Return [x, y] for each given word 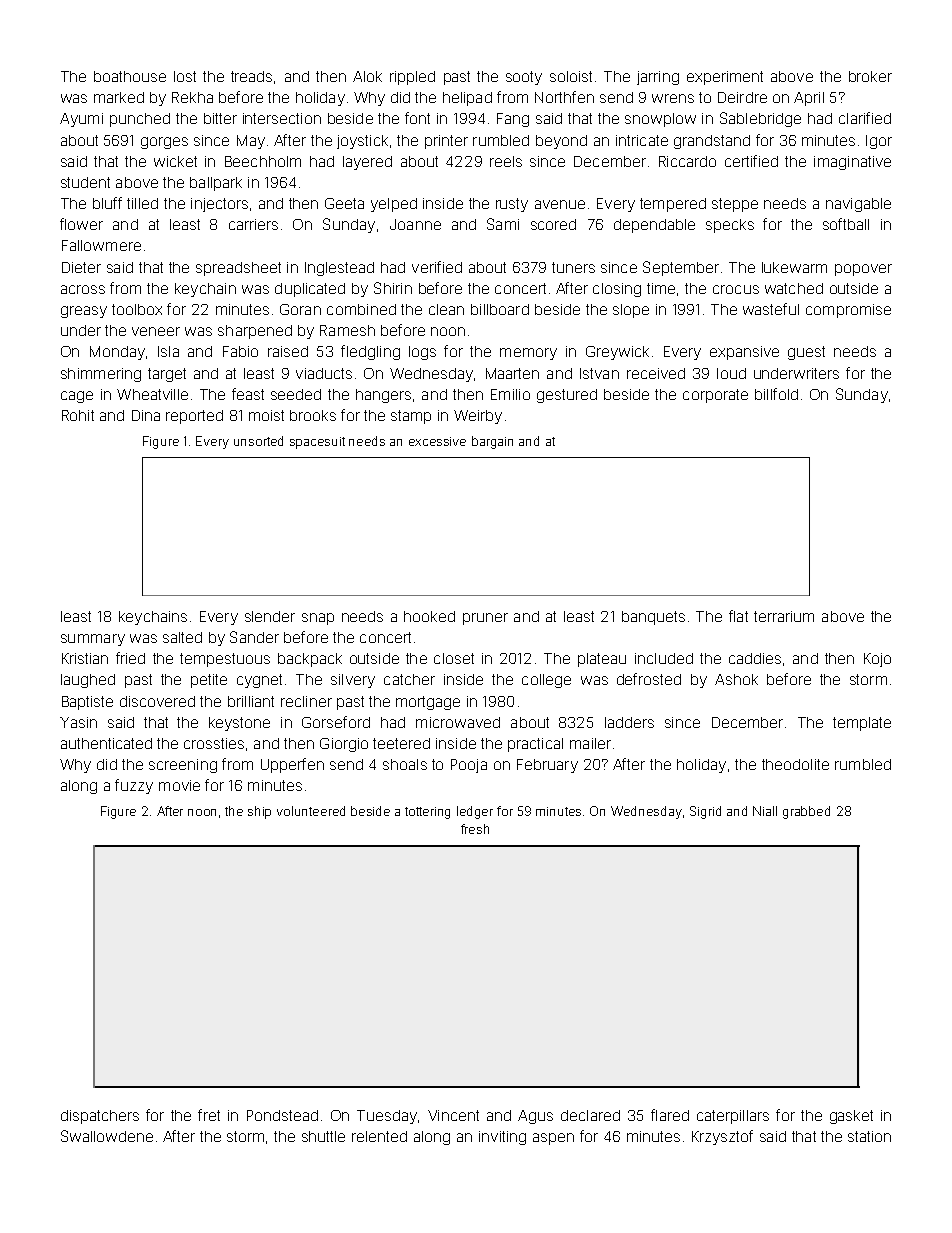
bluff [107, 203]
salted [182, 637]
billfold [776, 394]
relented [379, 1136]
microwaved [458, 722]
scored [553, 224]
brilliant [251, 701]
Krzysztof [722, 1137]
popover [863, 270]
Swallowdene [107, 1136]
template [862, 724]
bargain [492, 442]
